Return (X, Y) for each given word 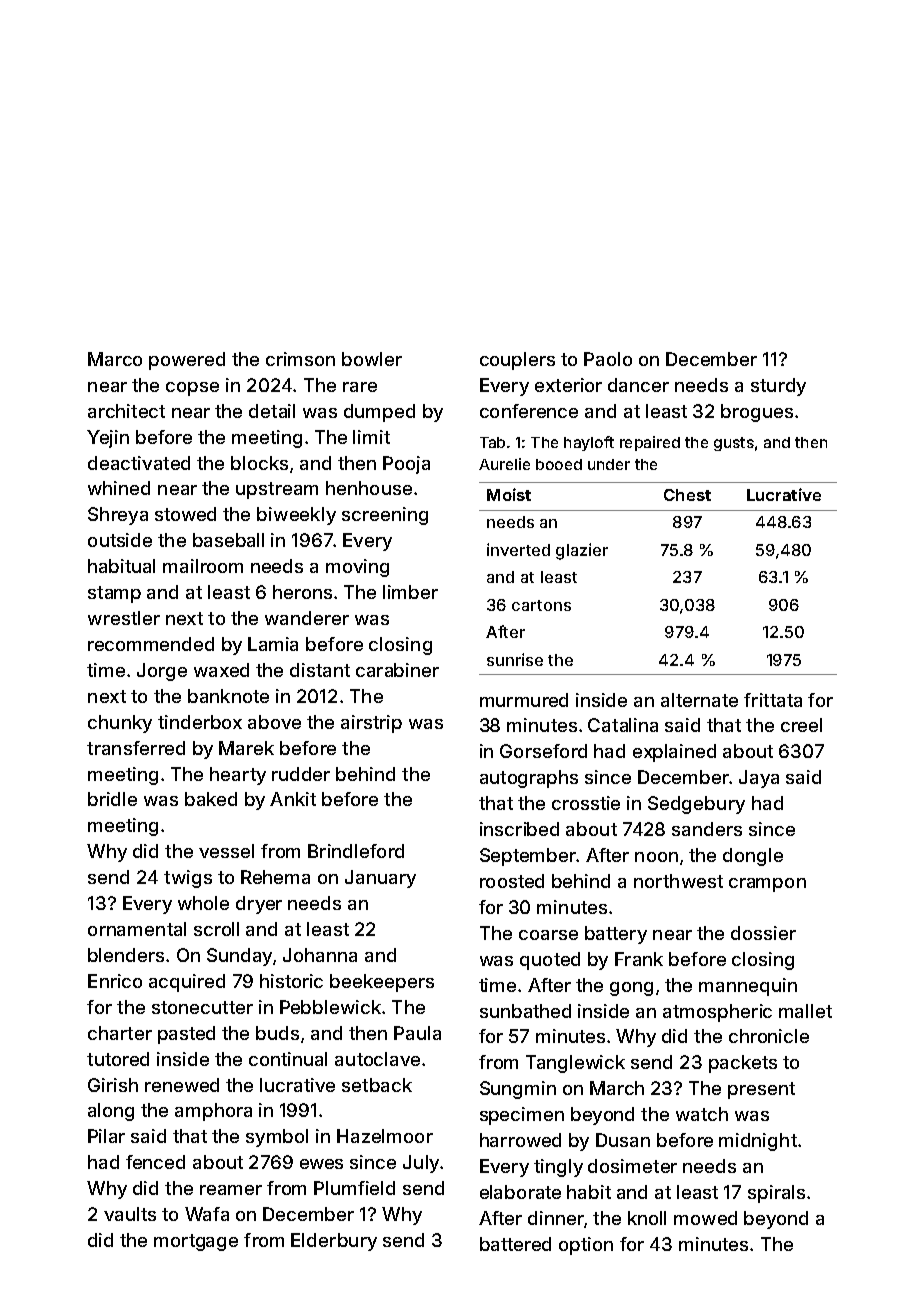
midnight (758, 1142)
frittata (773, 700)
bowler (372, 359)
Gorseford (543, 751)
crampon (767, 885)
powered (187, 361)
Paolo (608, 359)
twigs (188, 879)
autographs (529, 779)
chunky (120, 724)
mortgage (196, 1242)
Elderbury (334, 1242)
